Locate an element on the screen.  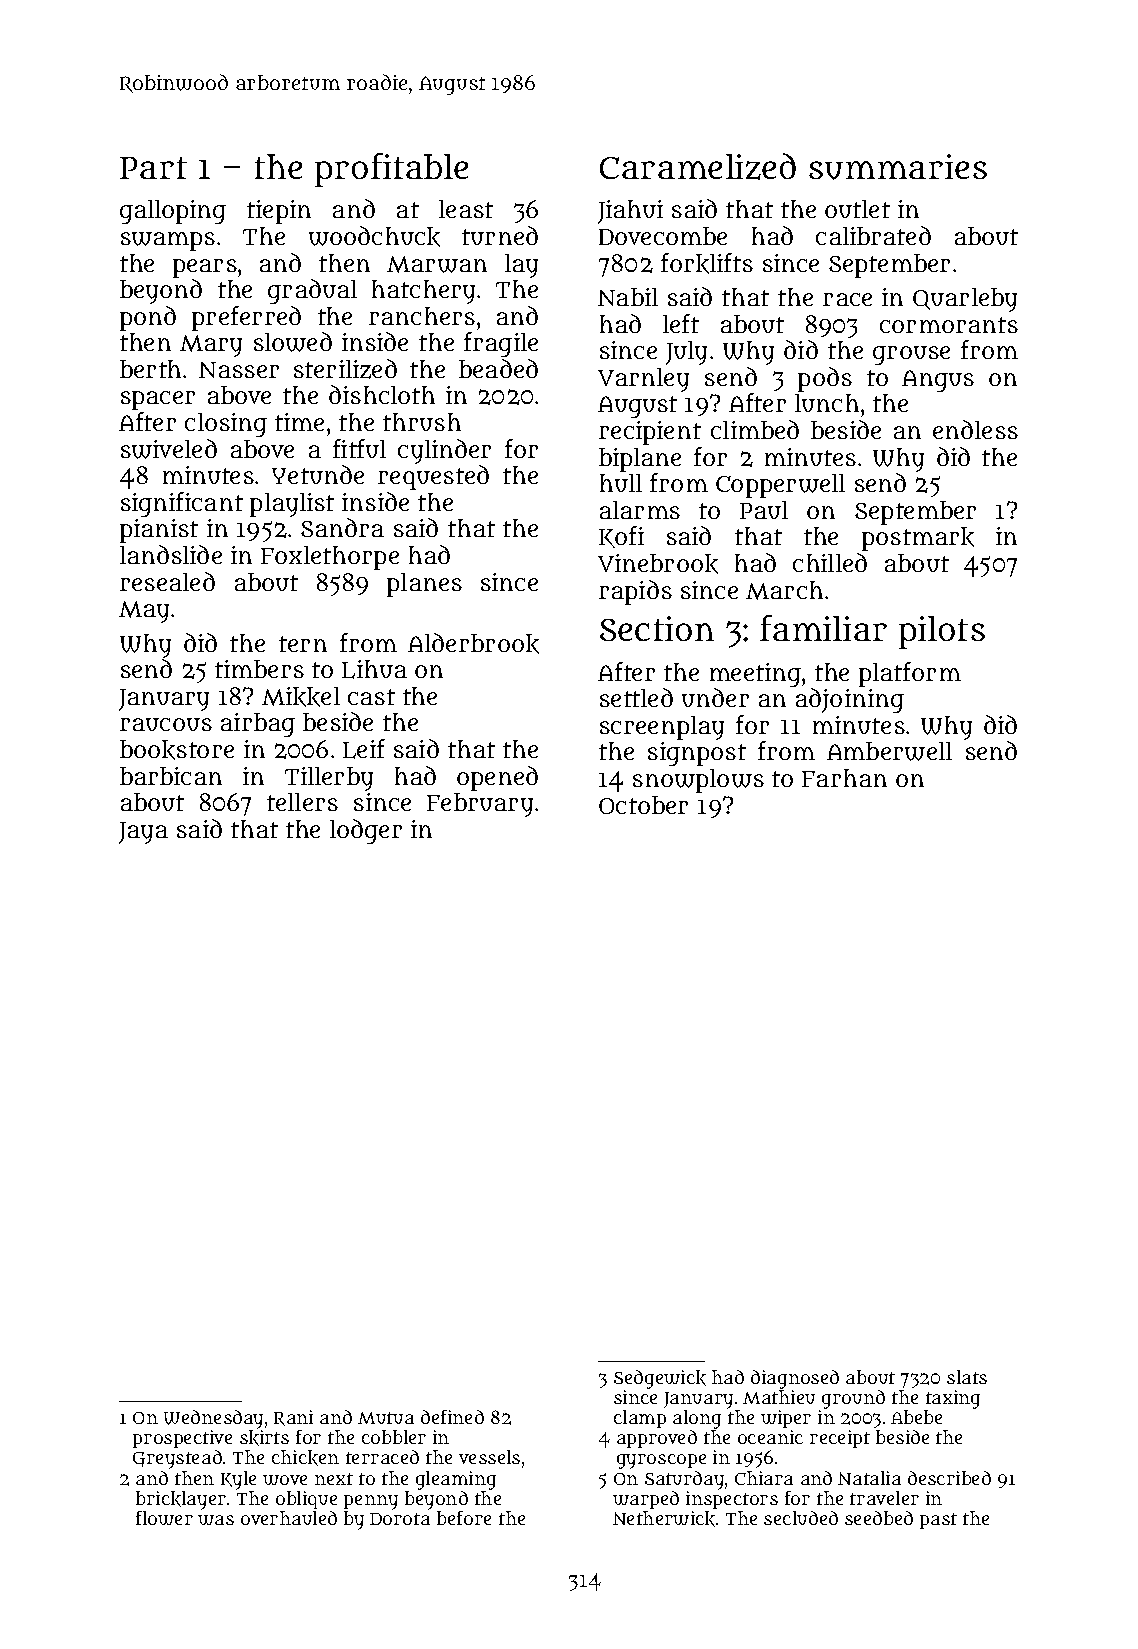
bricklayer is located at coordinates (181, 1500).
